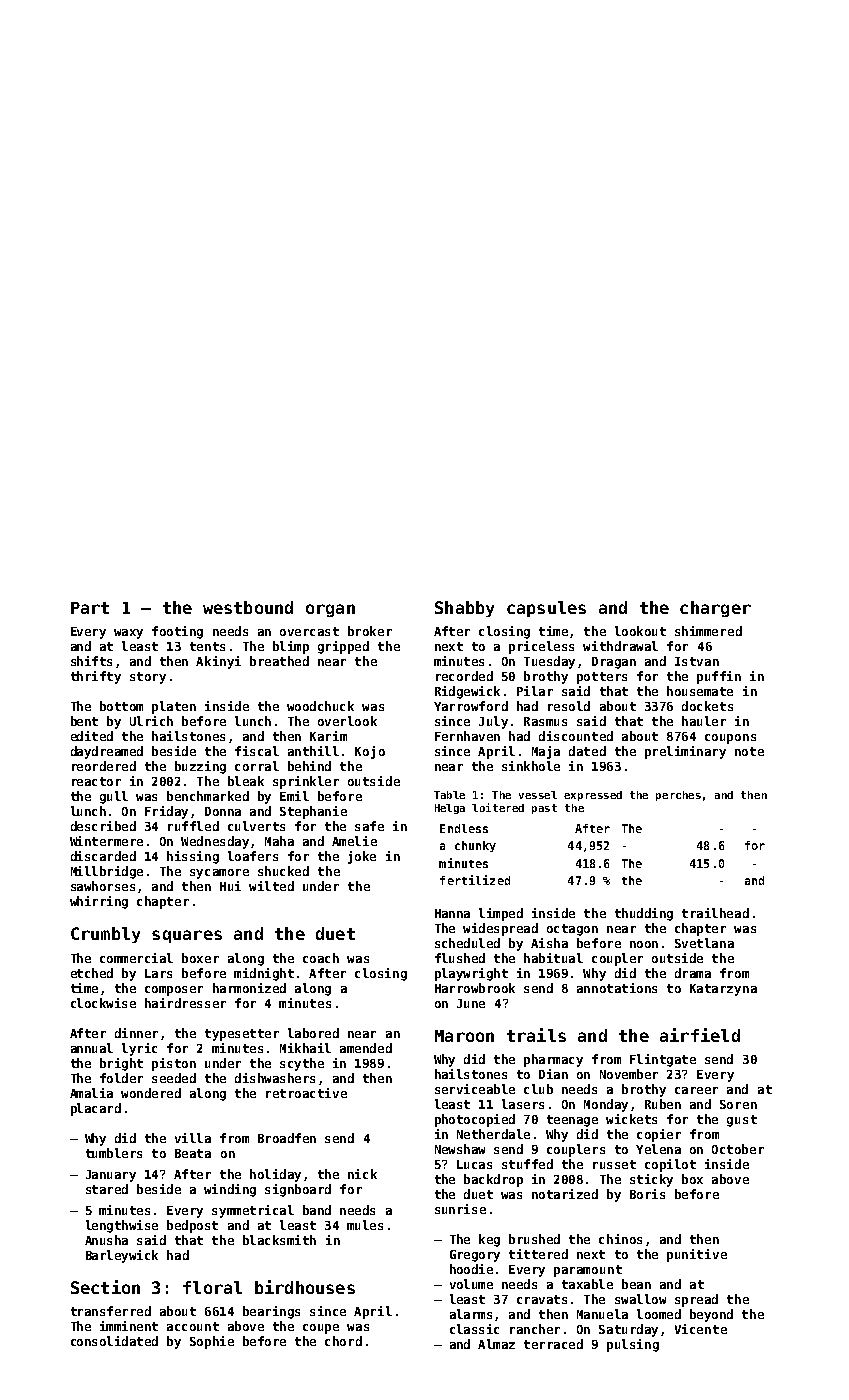  What do you see at coordinates (90, 608) in the page?
I see `Part` at bounding box center [90, 608].
